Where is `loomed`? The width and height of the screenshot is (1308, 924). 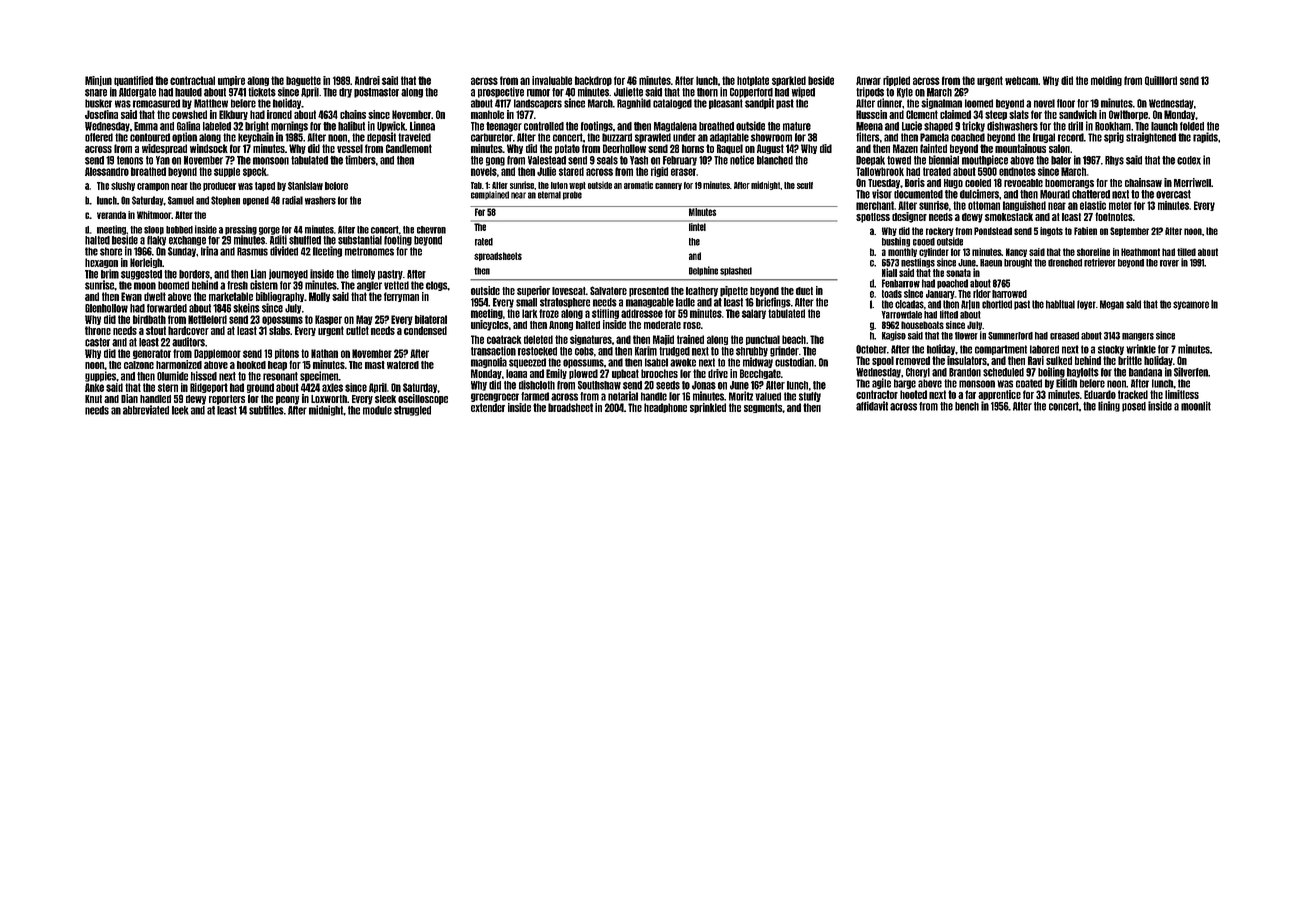
loomed is located at coordinates (979, 103).
